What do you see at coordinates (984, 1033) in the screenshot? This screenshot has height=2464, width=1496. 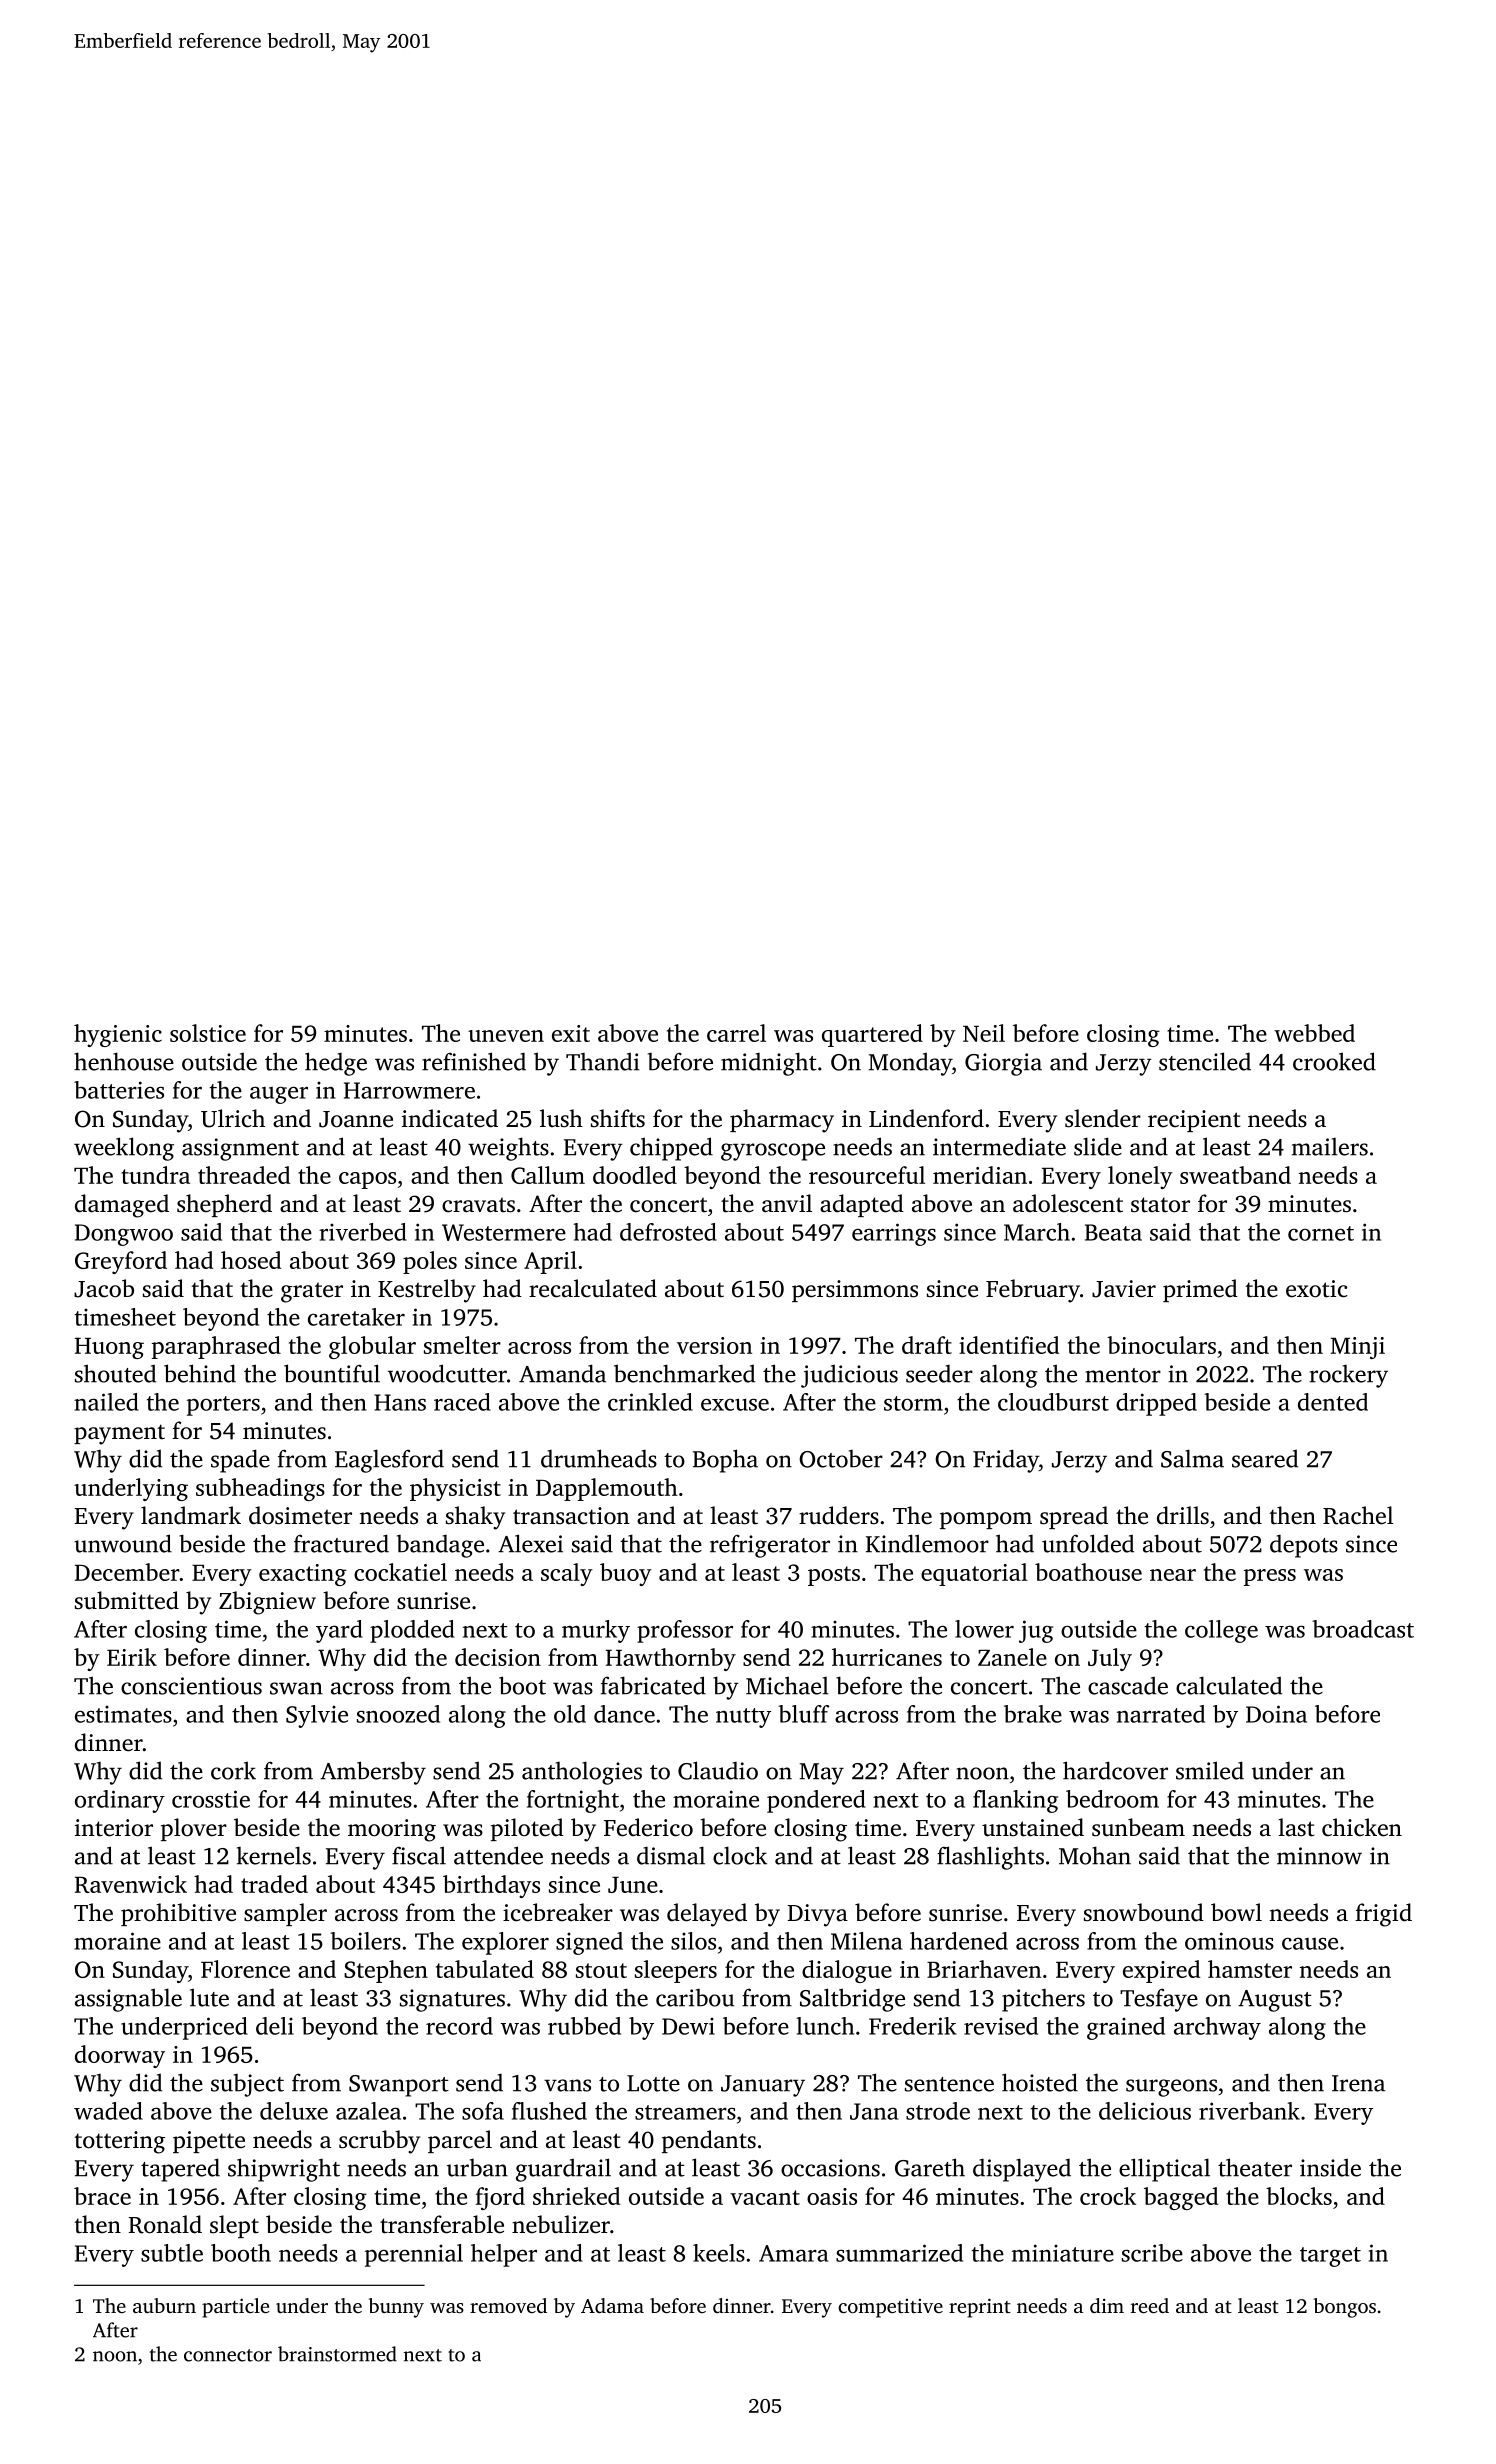 I see `Neil` at bounding box center [984, 1033].
